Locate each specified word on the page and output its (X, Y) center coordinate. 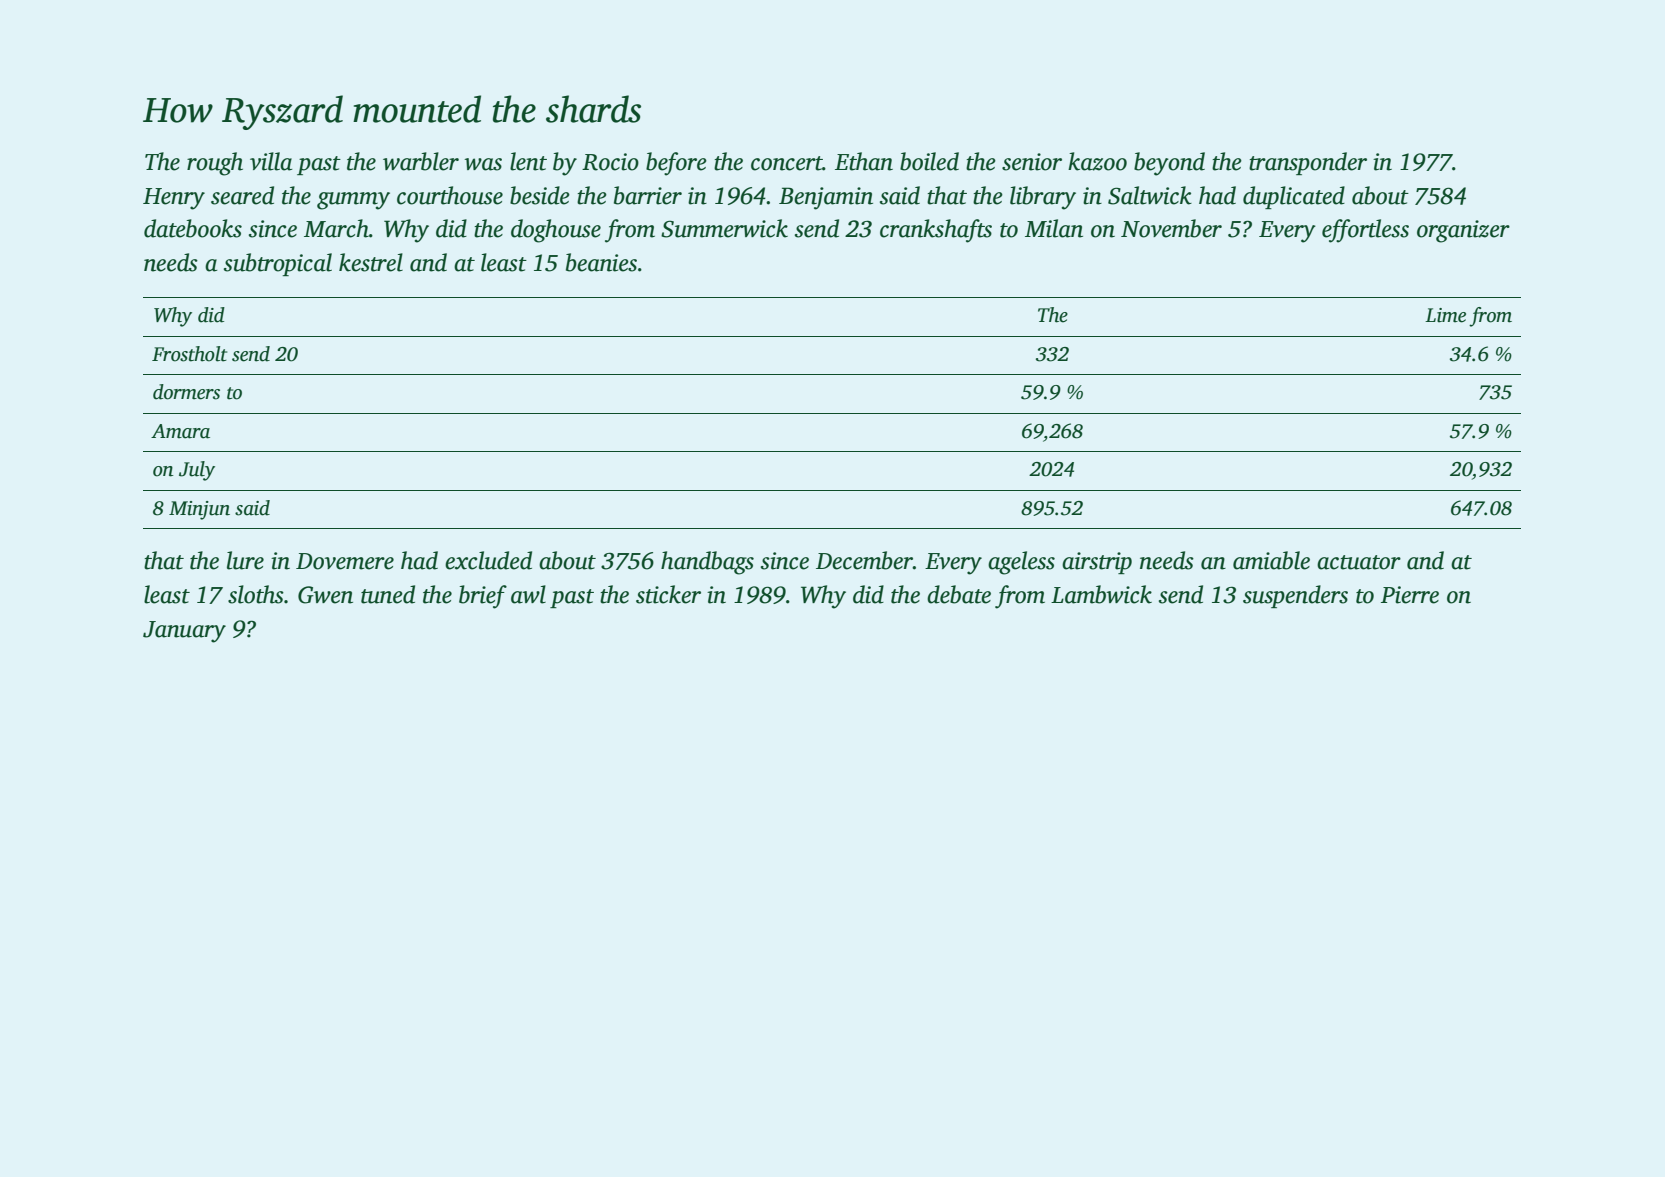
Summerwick (724, 228)
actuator (1359, 562)
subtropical (278, 264)
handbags (707, 563)
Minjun (199, 510)
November (1171, 228)
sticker (668, 594)
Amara (180, 431)
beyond (1169, 164)
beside (540, 195)
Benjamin (826, 198)
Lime (1445, 315)
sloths (256, 594)
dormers (186, 392)
